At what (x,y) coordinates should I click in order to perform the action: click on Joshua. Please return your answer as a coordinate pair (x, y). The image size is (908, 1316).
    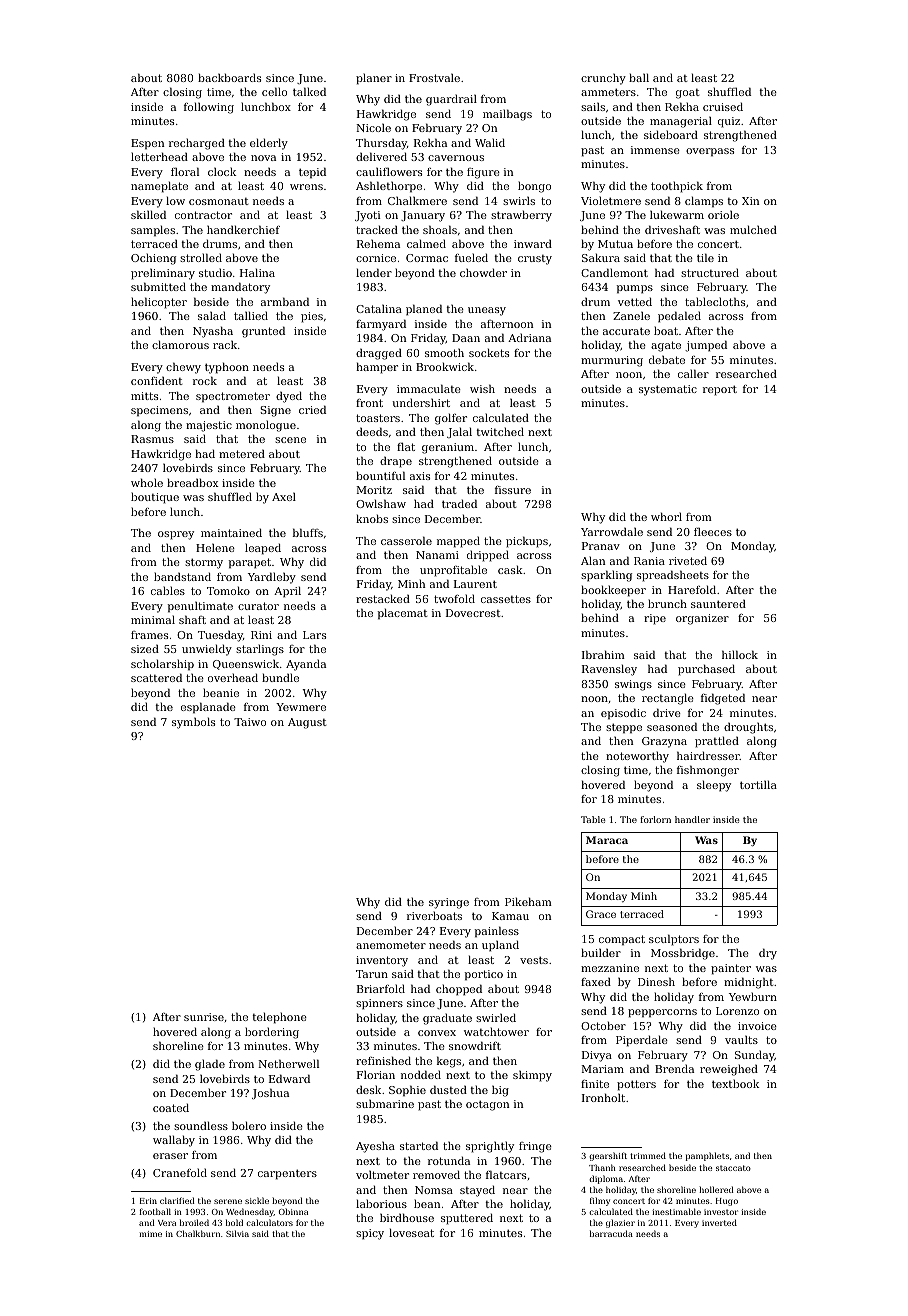
    Looking at the image, I should click on (270, 1093).
